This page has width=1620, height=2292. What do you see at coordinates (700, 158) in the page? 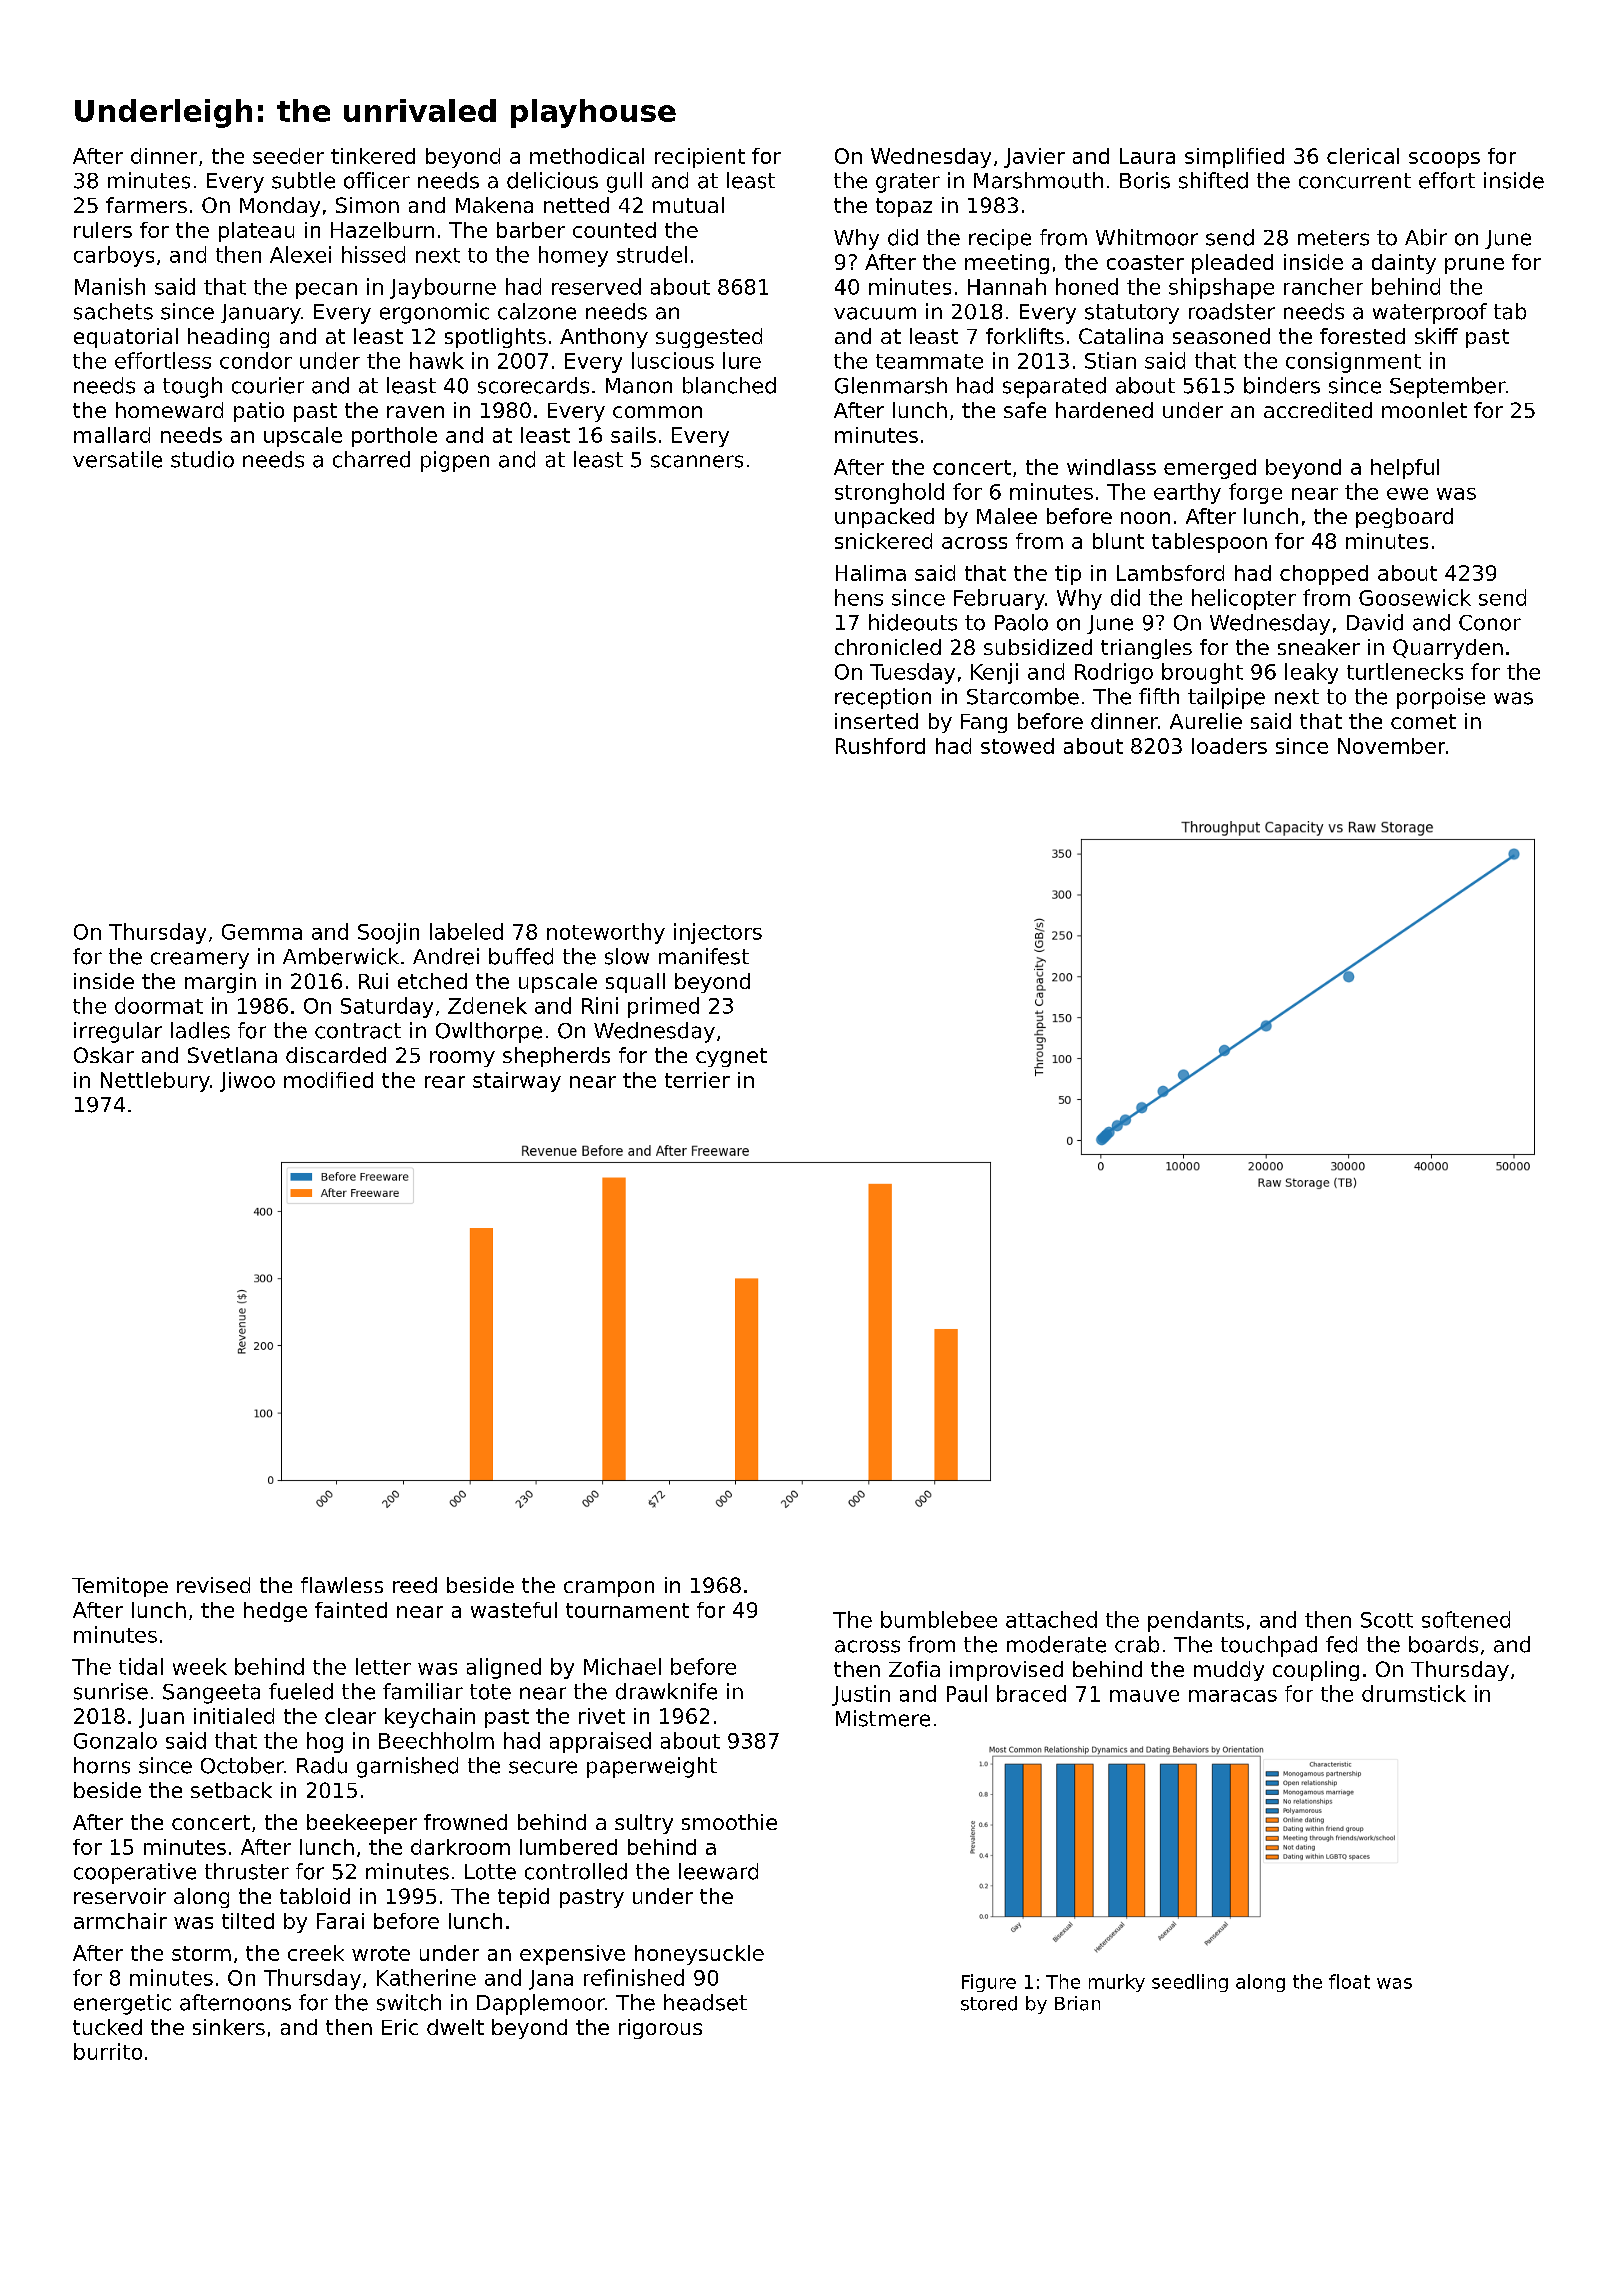
I see `recipient` at bounding box center [700, 158].
